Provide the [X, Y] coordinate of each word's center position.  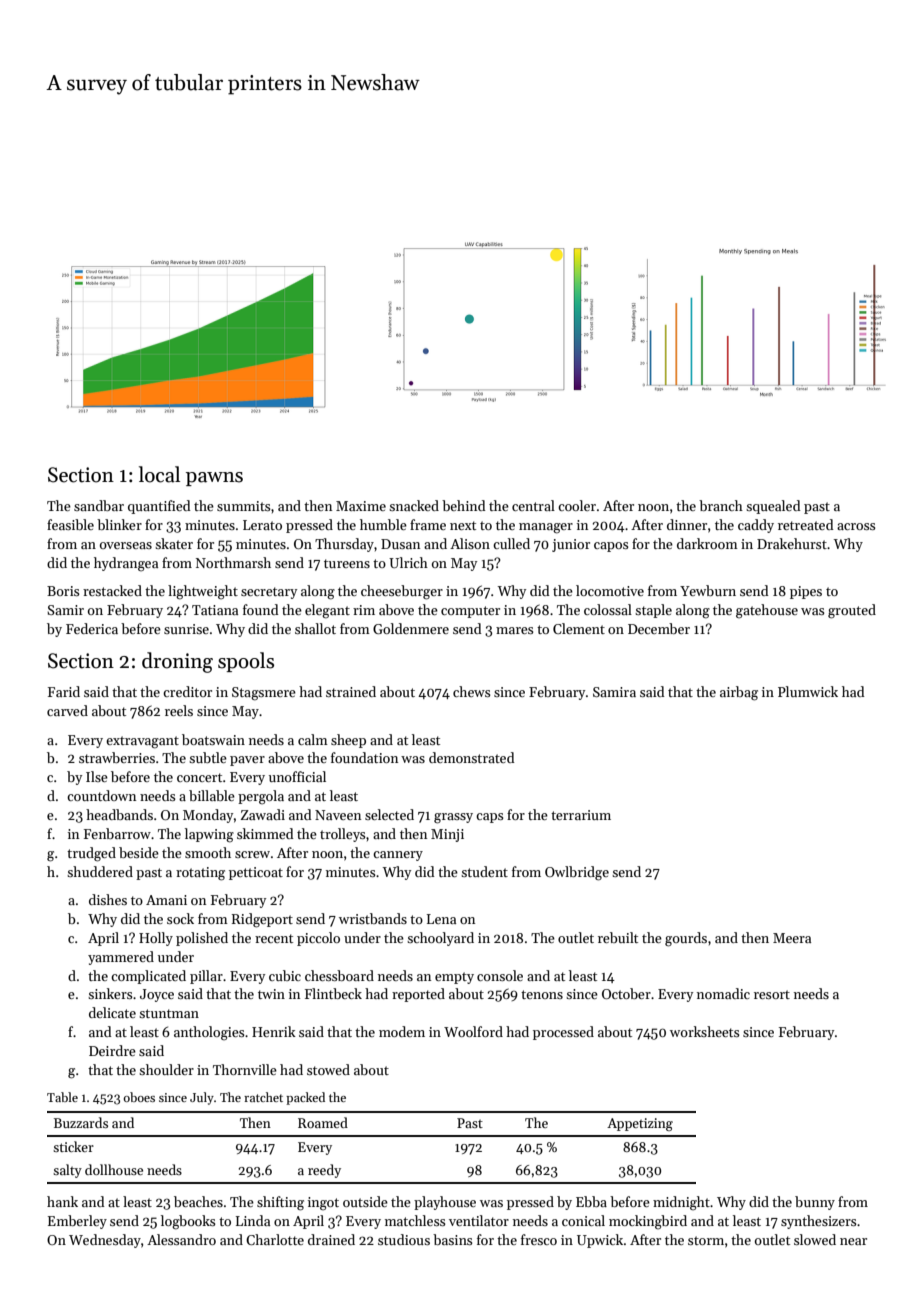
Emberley [77, 1222]
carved [67, 710]
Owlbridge [577, 873]
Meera [792, 938]
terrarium [581, 815]
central [533, 505]
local [159, 474]
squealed [773, 507]
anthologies [209, 1033]
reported [418, 995]
